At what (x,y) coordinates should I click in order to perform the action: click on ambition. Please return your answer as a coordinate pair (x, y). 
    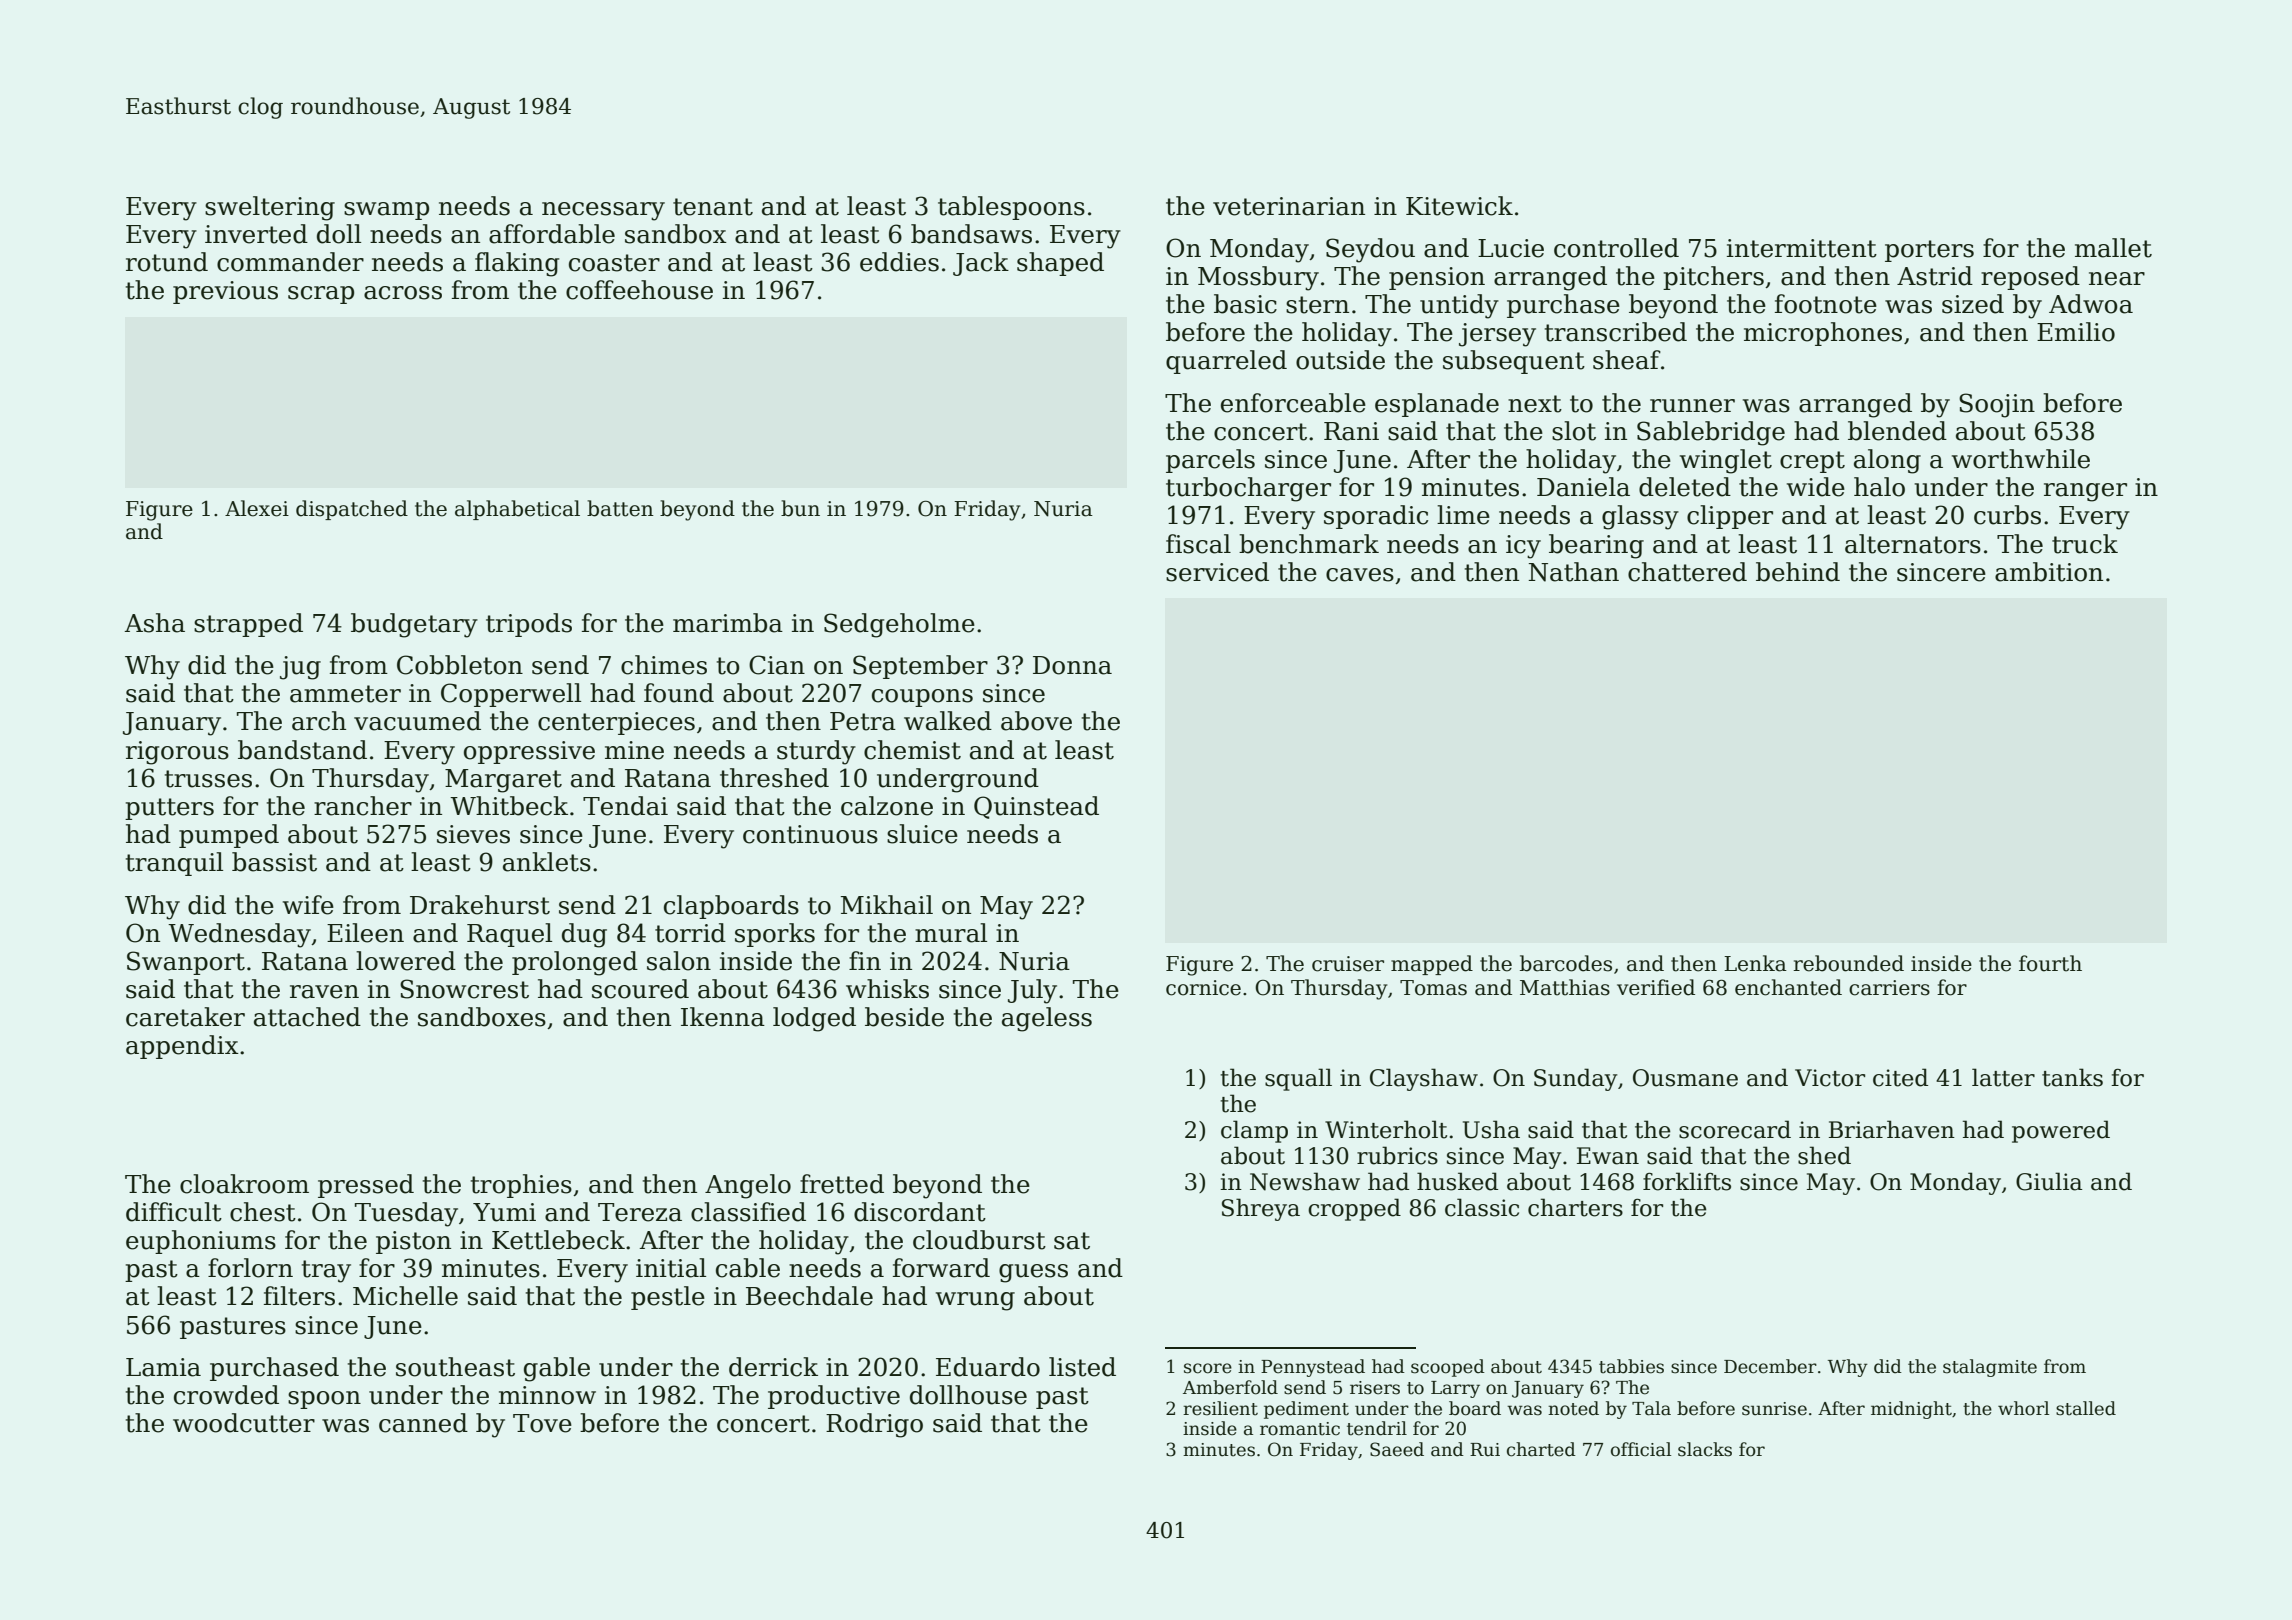
    Looking at the image, I should click on (2049, 572).
